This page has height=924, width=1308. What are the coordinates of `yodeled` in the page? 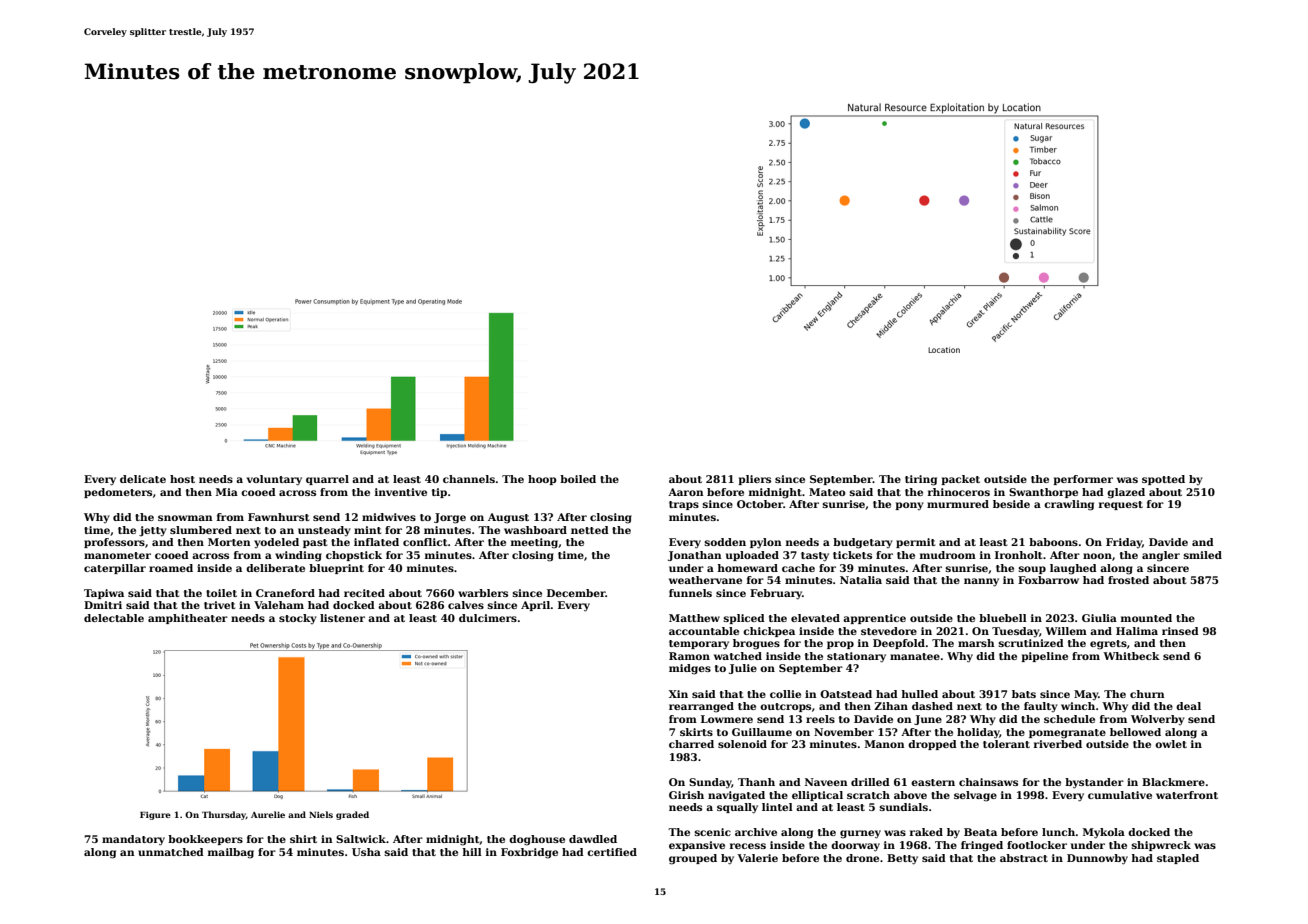 It's located at (276, 543).
